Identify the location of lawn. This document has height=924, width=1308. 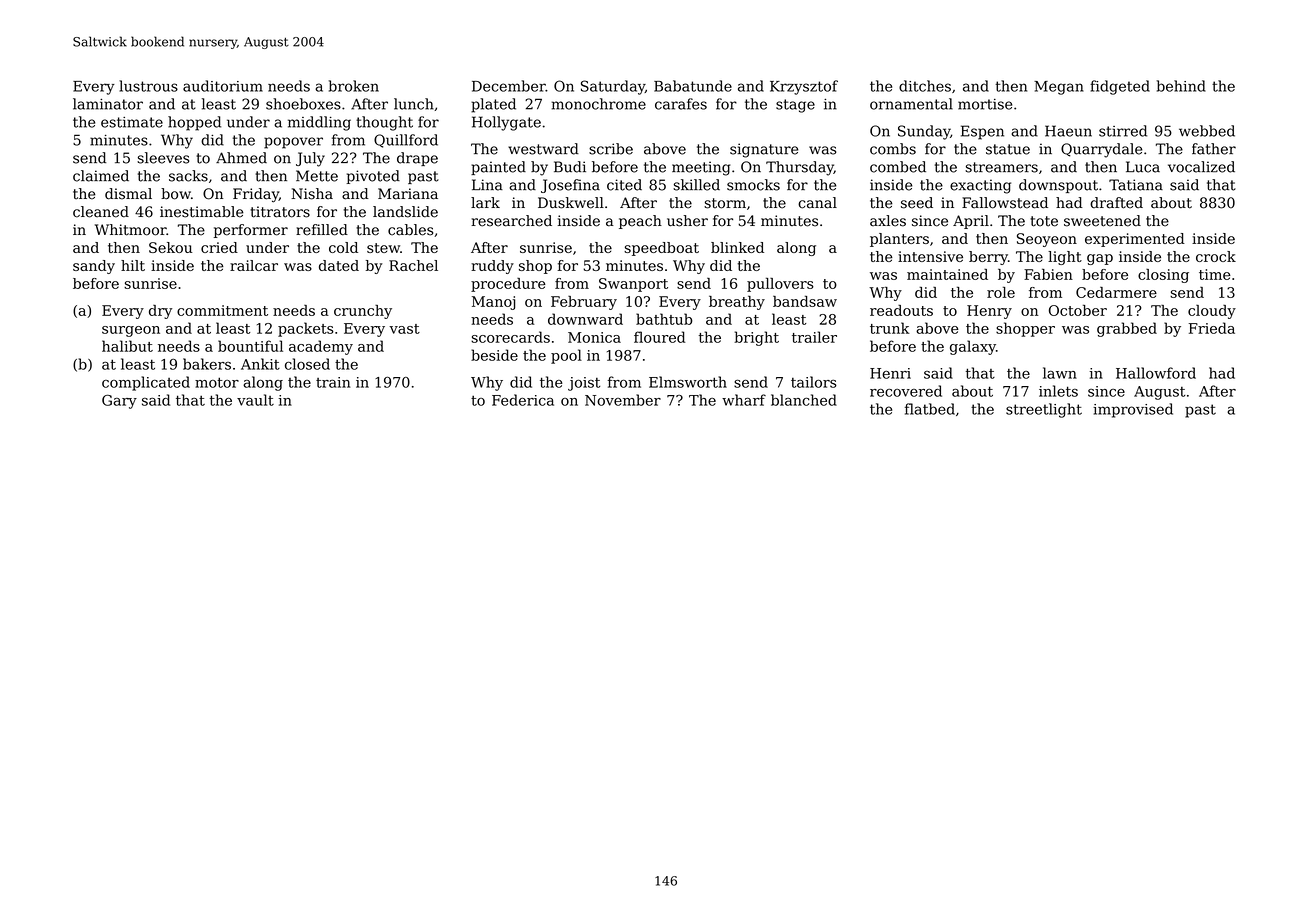
(1060, 373).
